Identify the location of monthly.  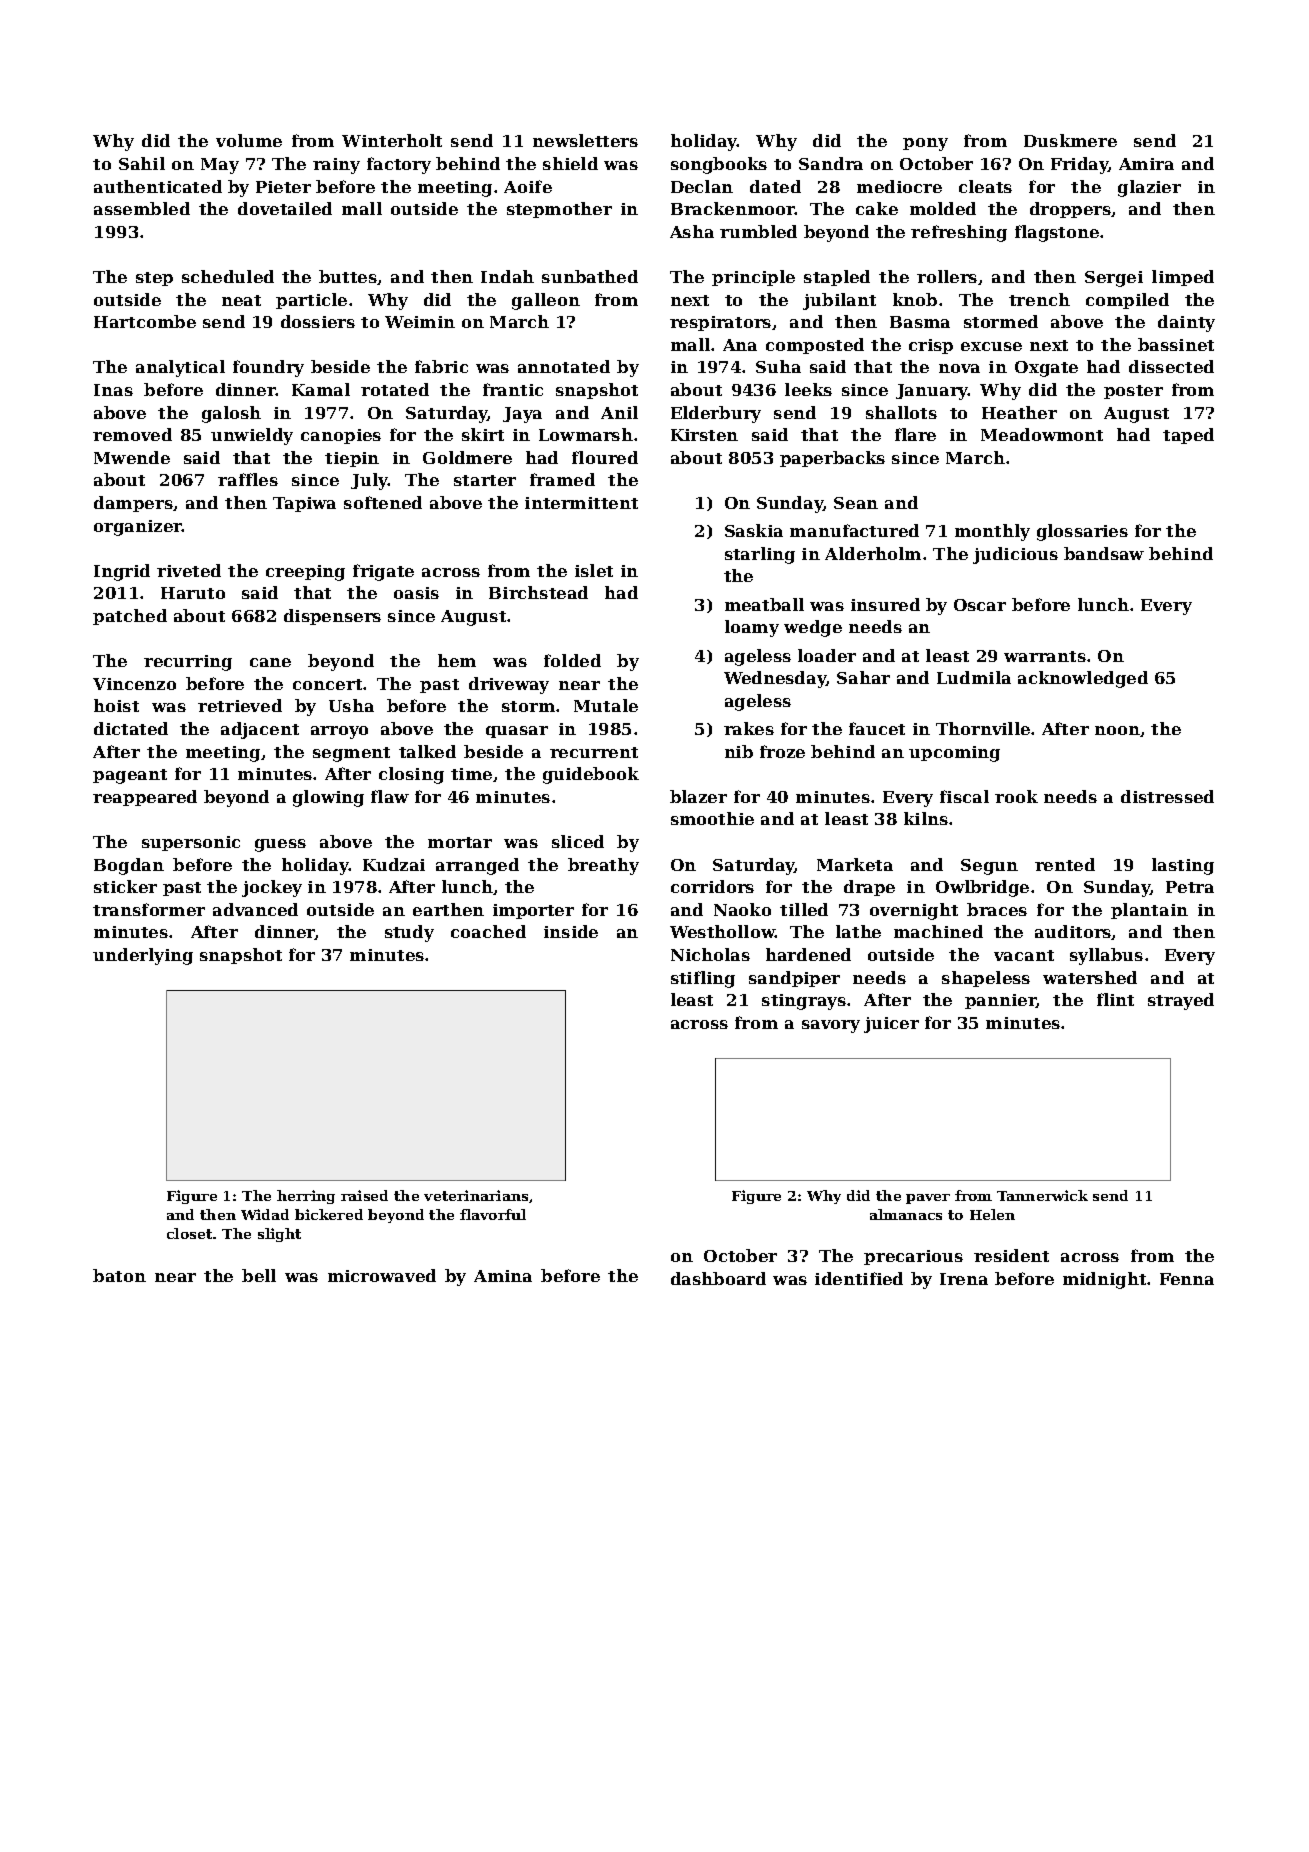
(992, 532).
